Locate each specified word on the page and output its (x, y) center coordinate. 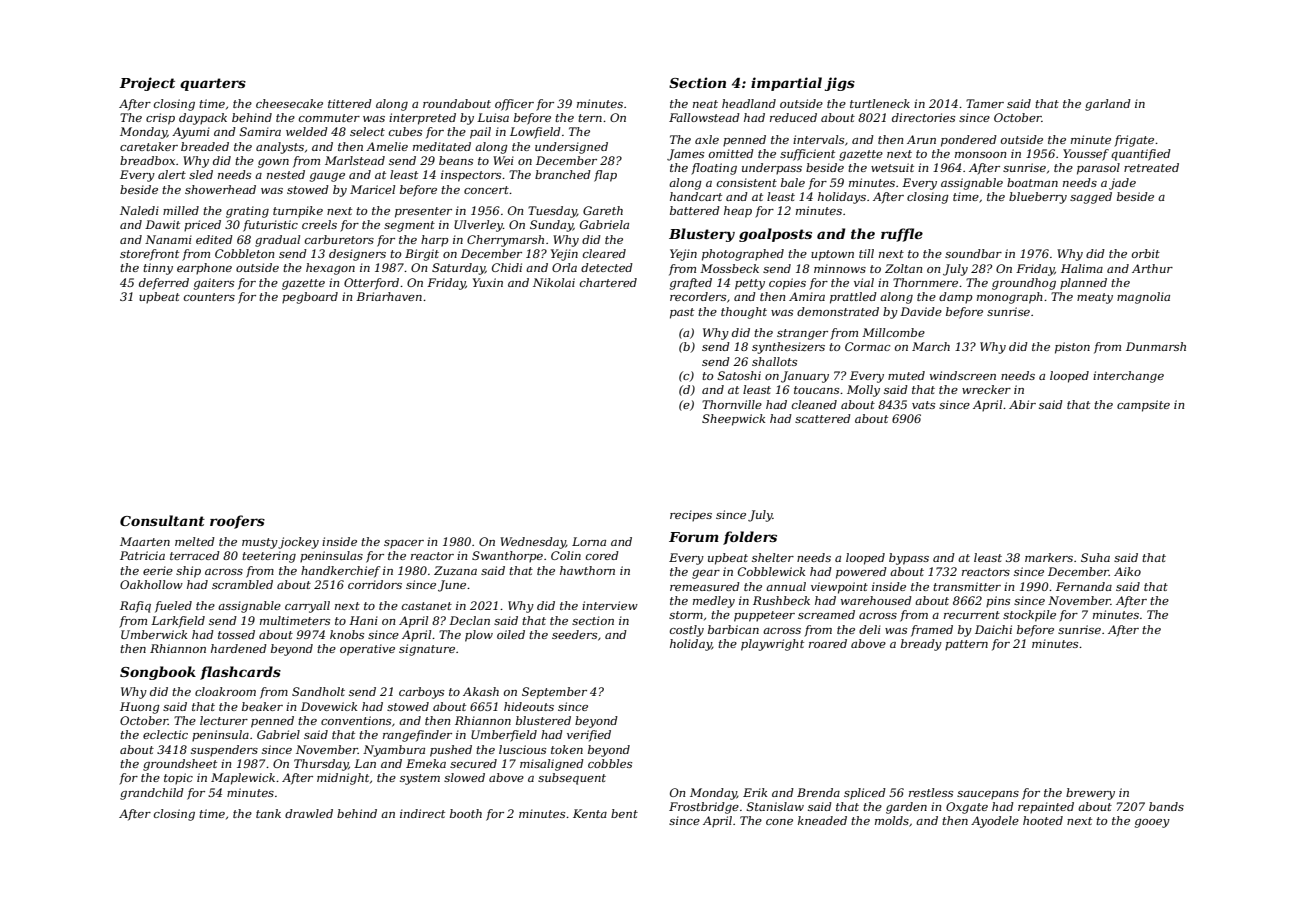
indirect (422, 813)
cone (779, 822)
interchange (1128, 377)
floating (714, 169)
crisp (160, 119)
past (682, 313)
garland (1108, 105)
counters (209, 297)
